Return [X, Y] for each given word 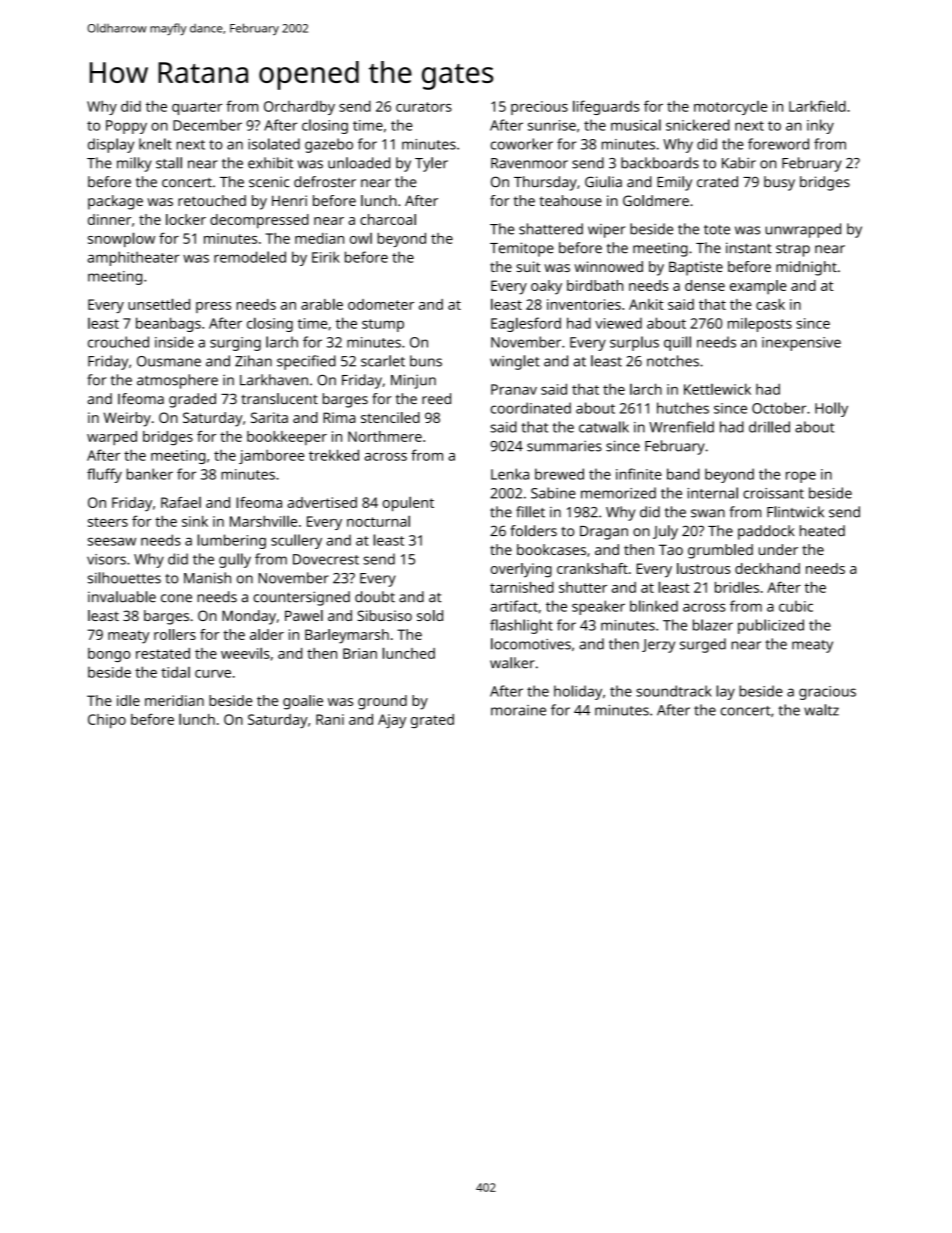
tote [717, 230]
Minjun [413, 381]
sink [195, 521]
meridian [174, 700]
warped [112, 438]
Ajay [392, 721]
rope [801, 477]
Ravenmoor [529, 163]
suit [528, 266]
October [779, 408]
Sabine [553, 493]
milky [134, 164]
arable [322, 304]
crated [717, 182]
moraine [518, 710]
